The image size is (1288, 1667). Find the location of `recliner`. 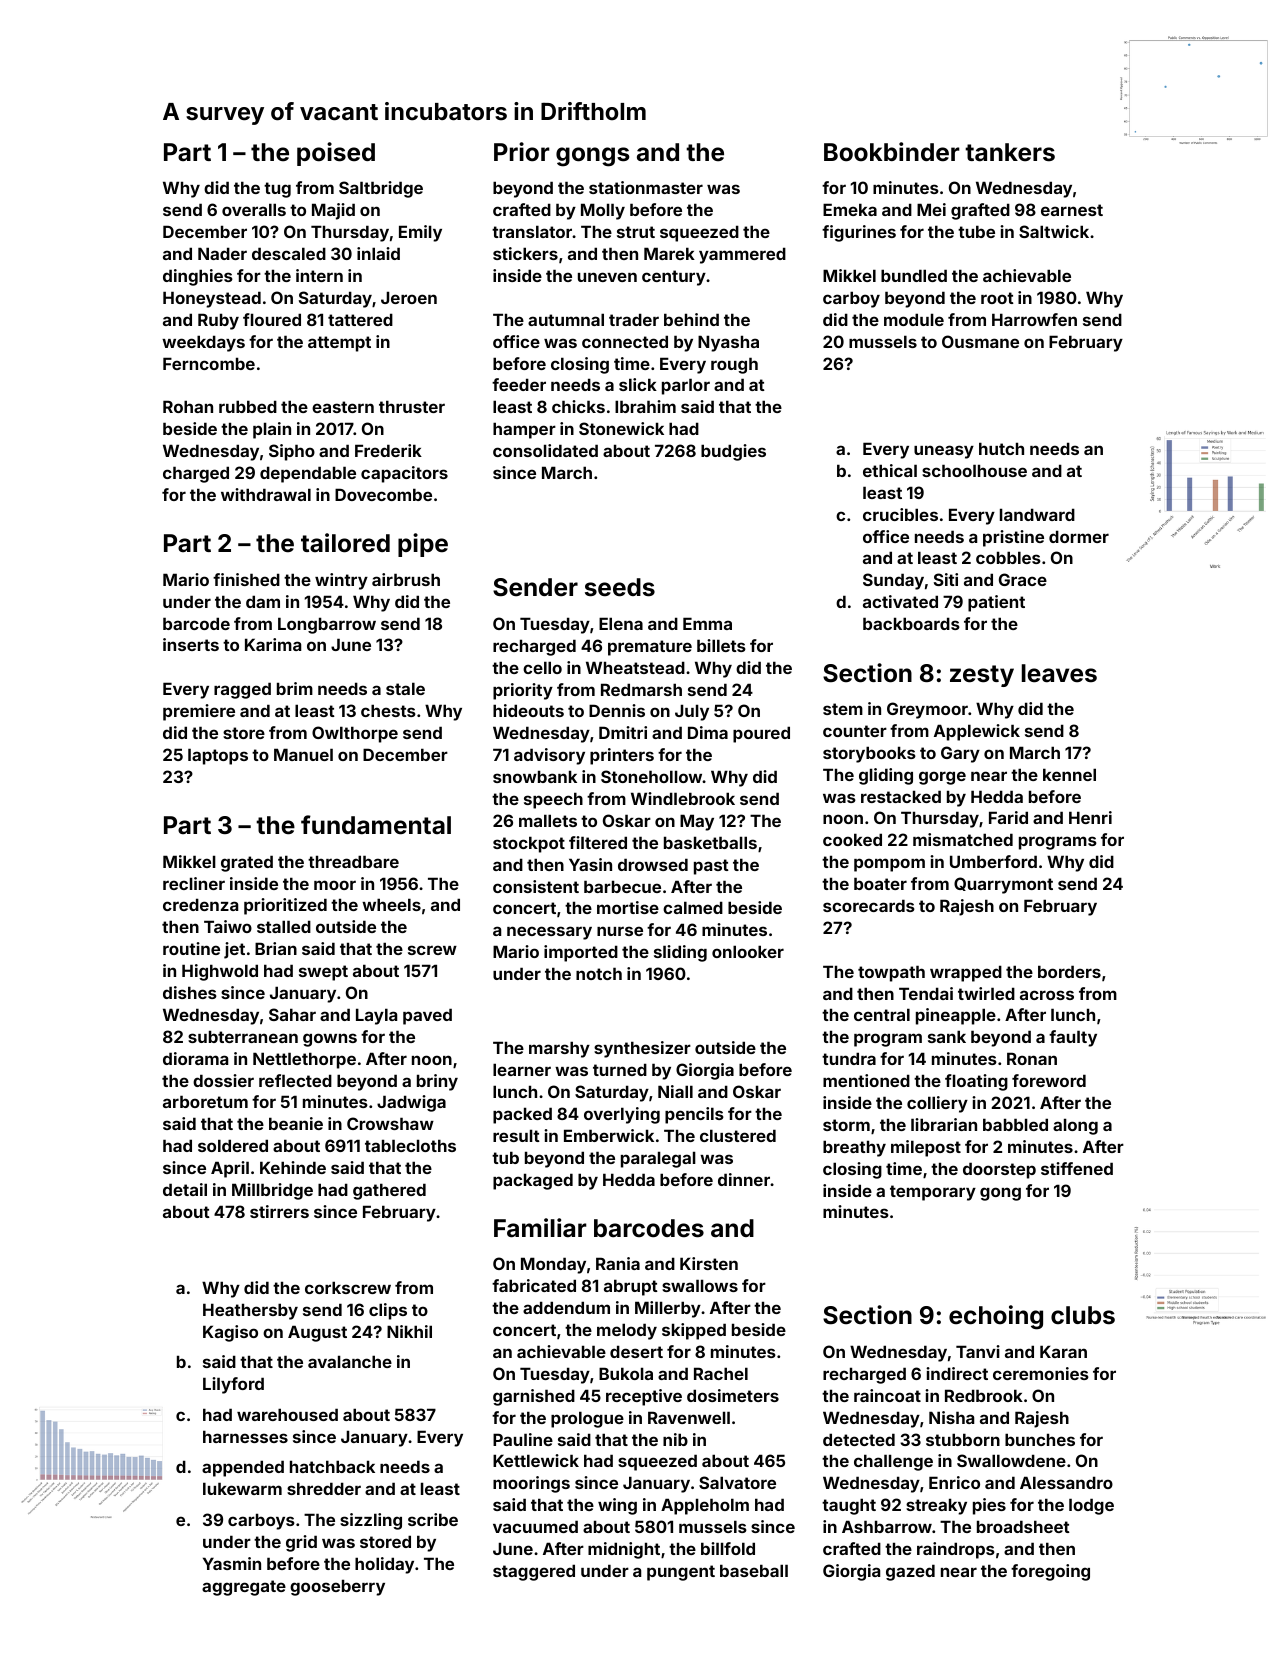

recliner is located at coordinates (194, 883).
